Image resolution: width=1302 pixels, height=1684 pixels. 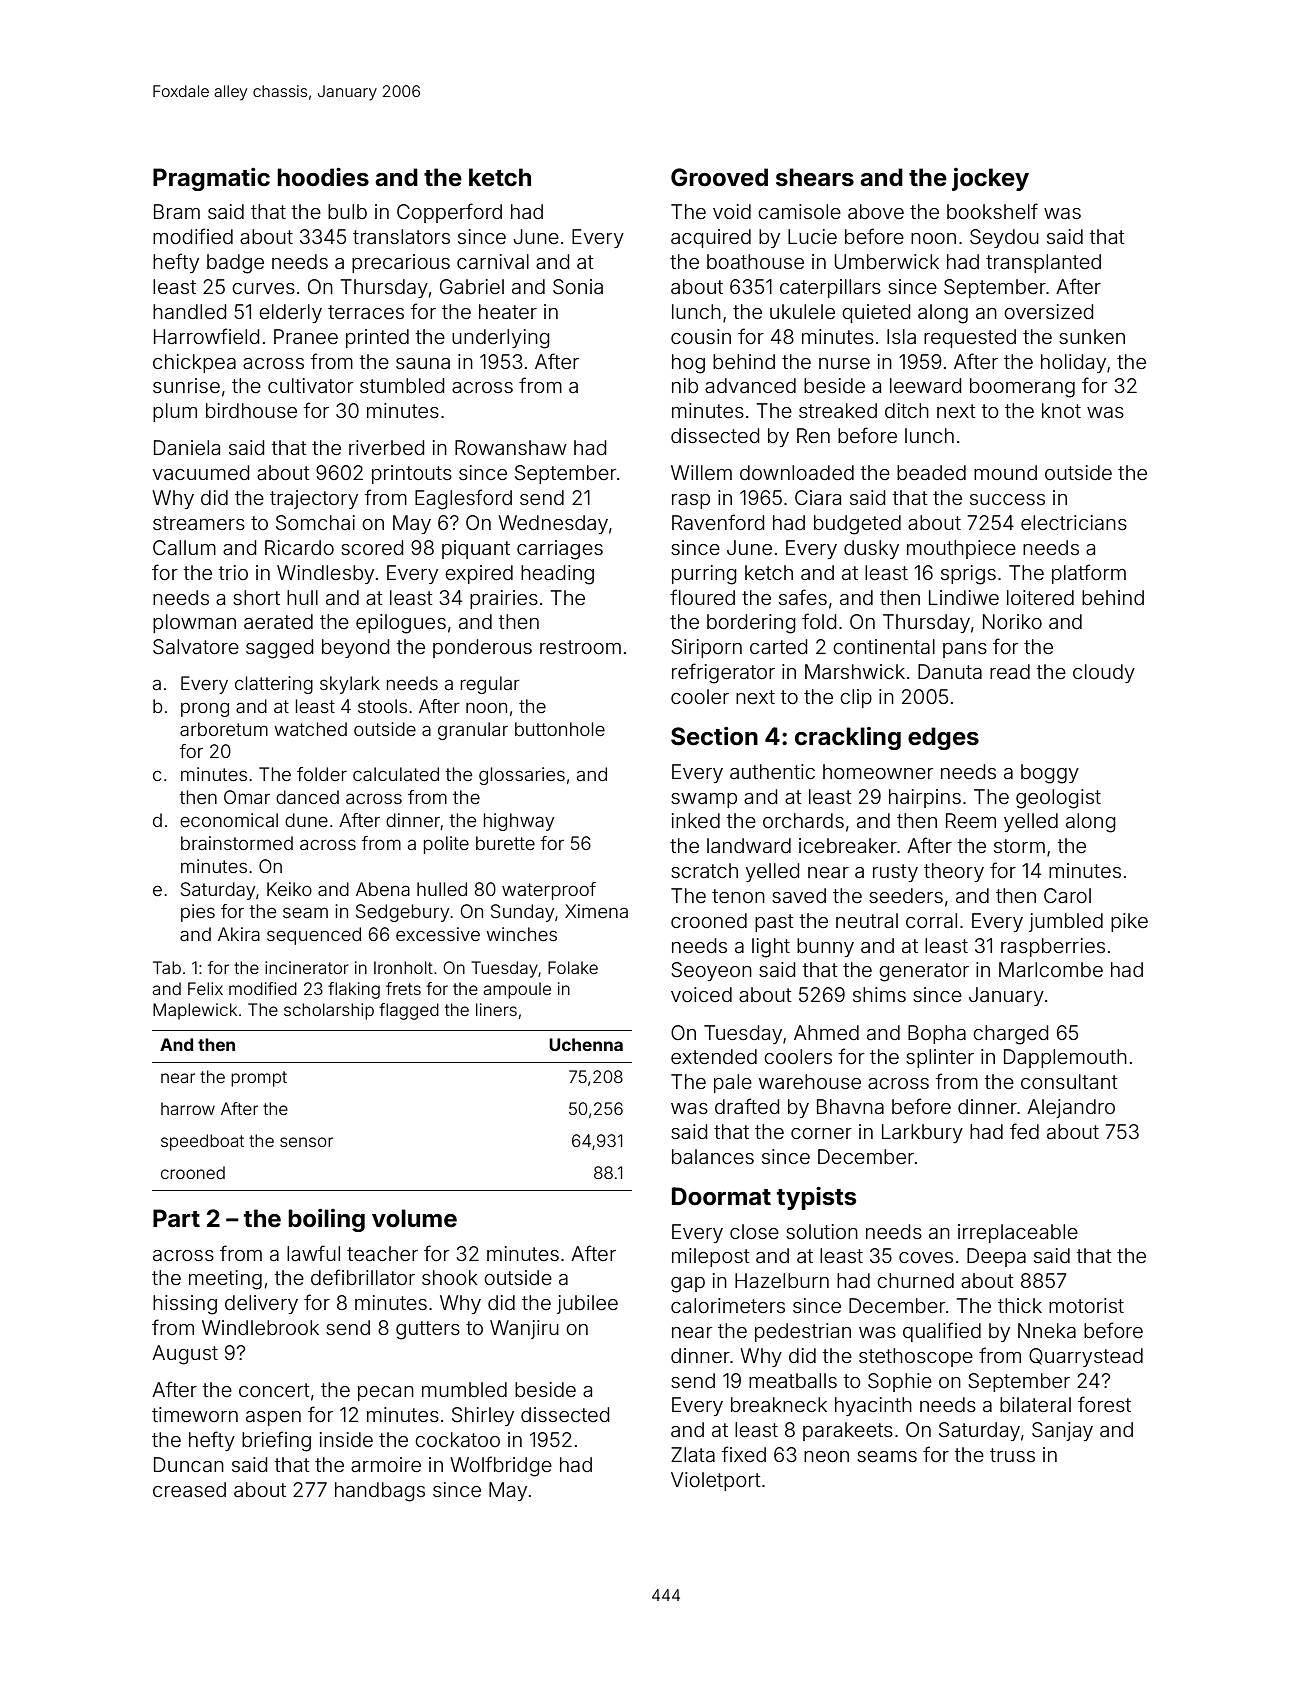 I want to click on balances, so click(x=713, y=1156).
